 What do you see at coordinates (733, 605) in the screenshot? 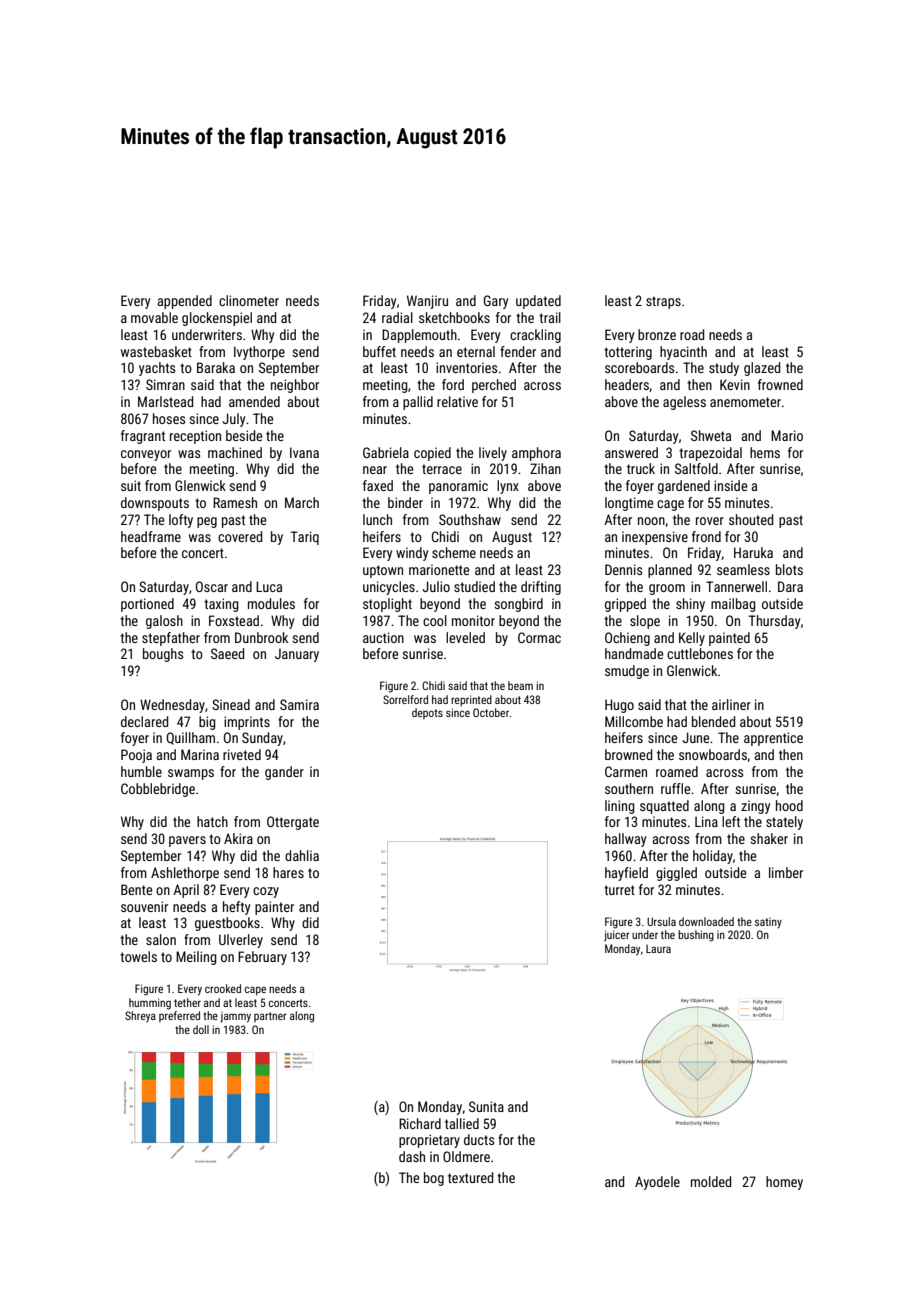
I see `mailbag` at bounding box center [733, 605].
